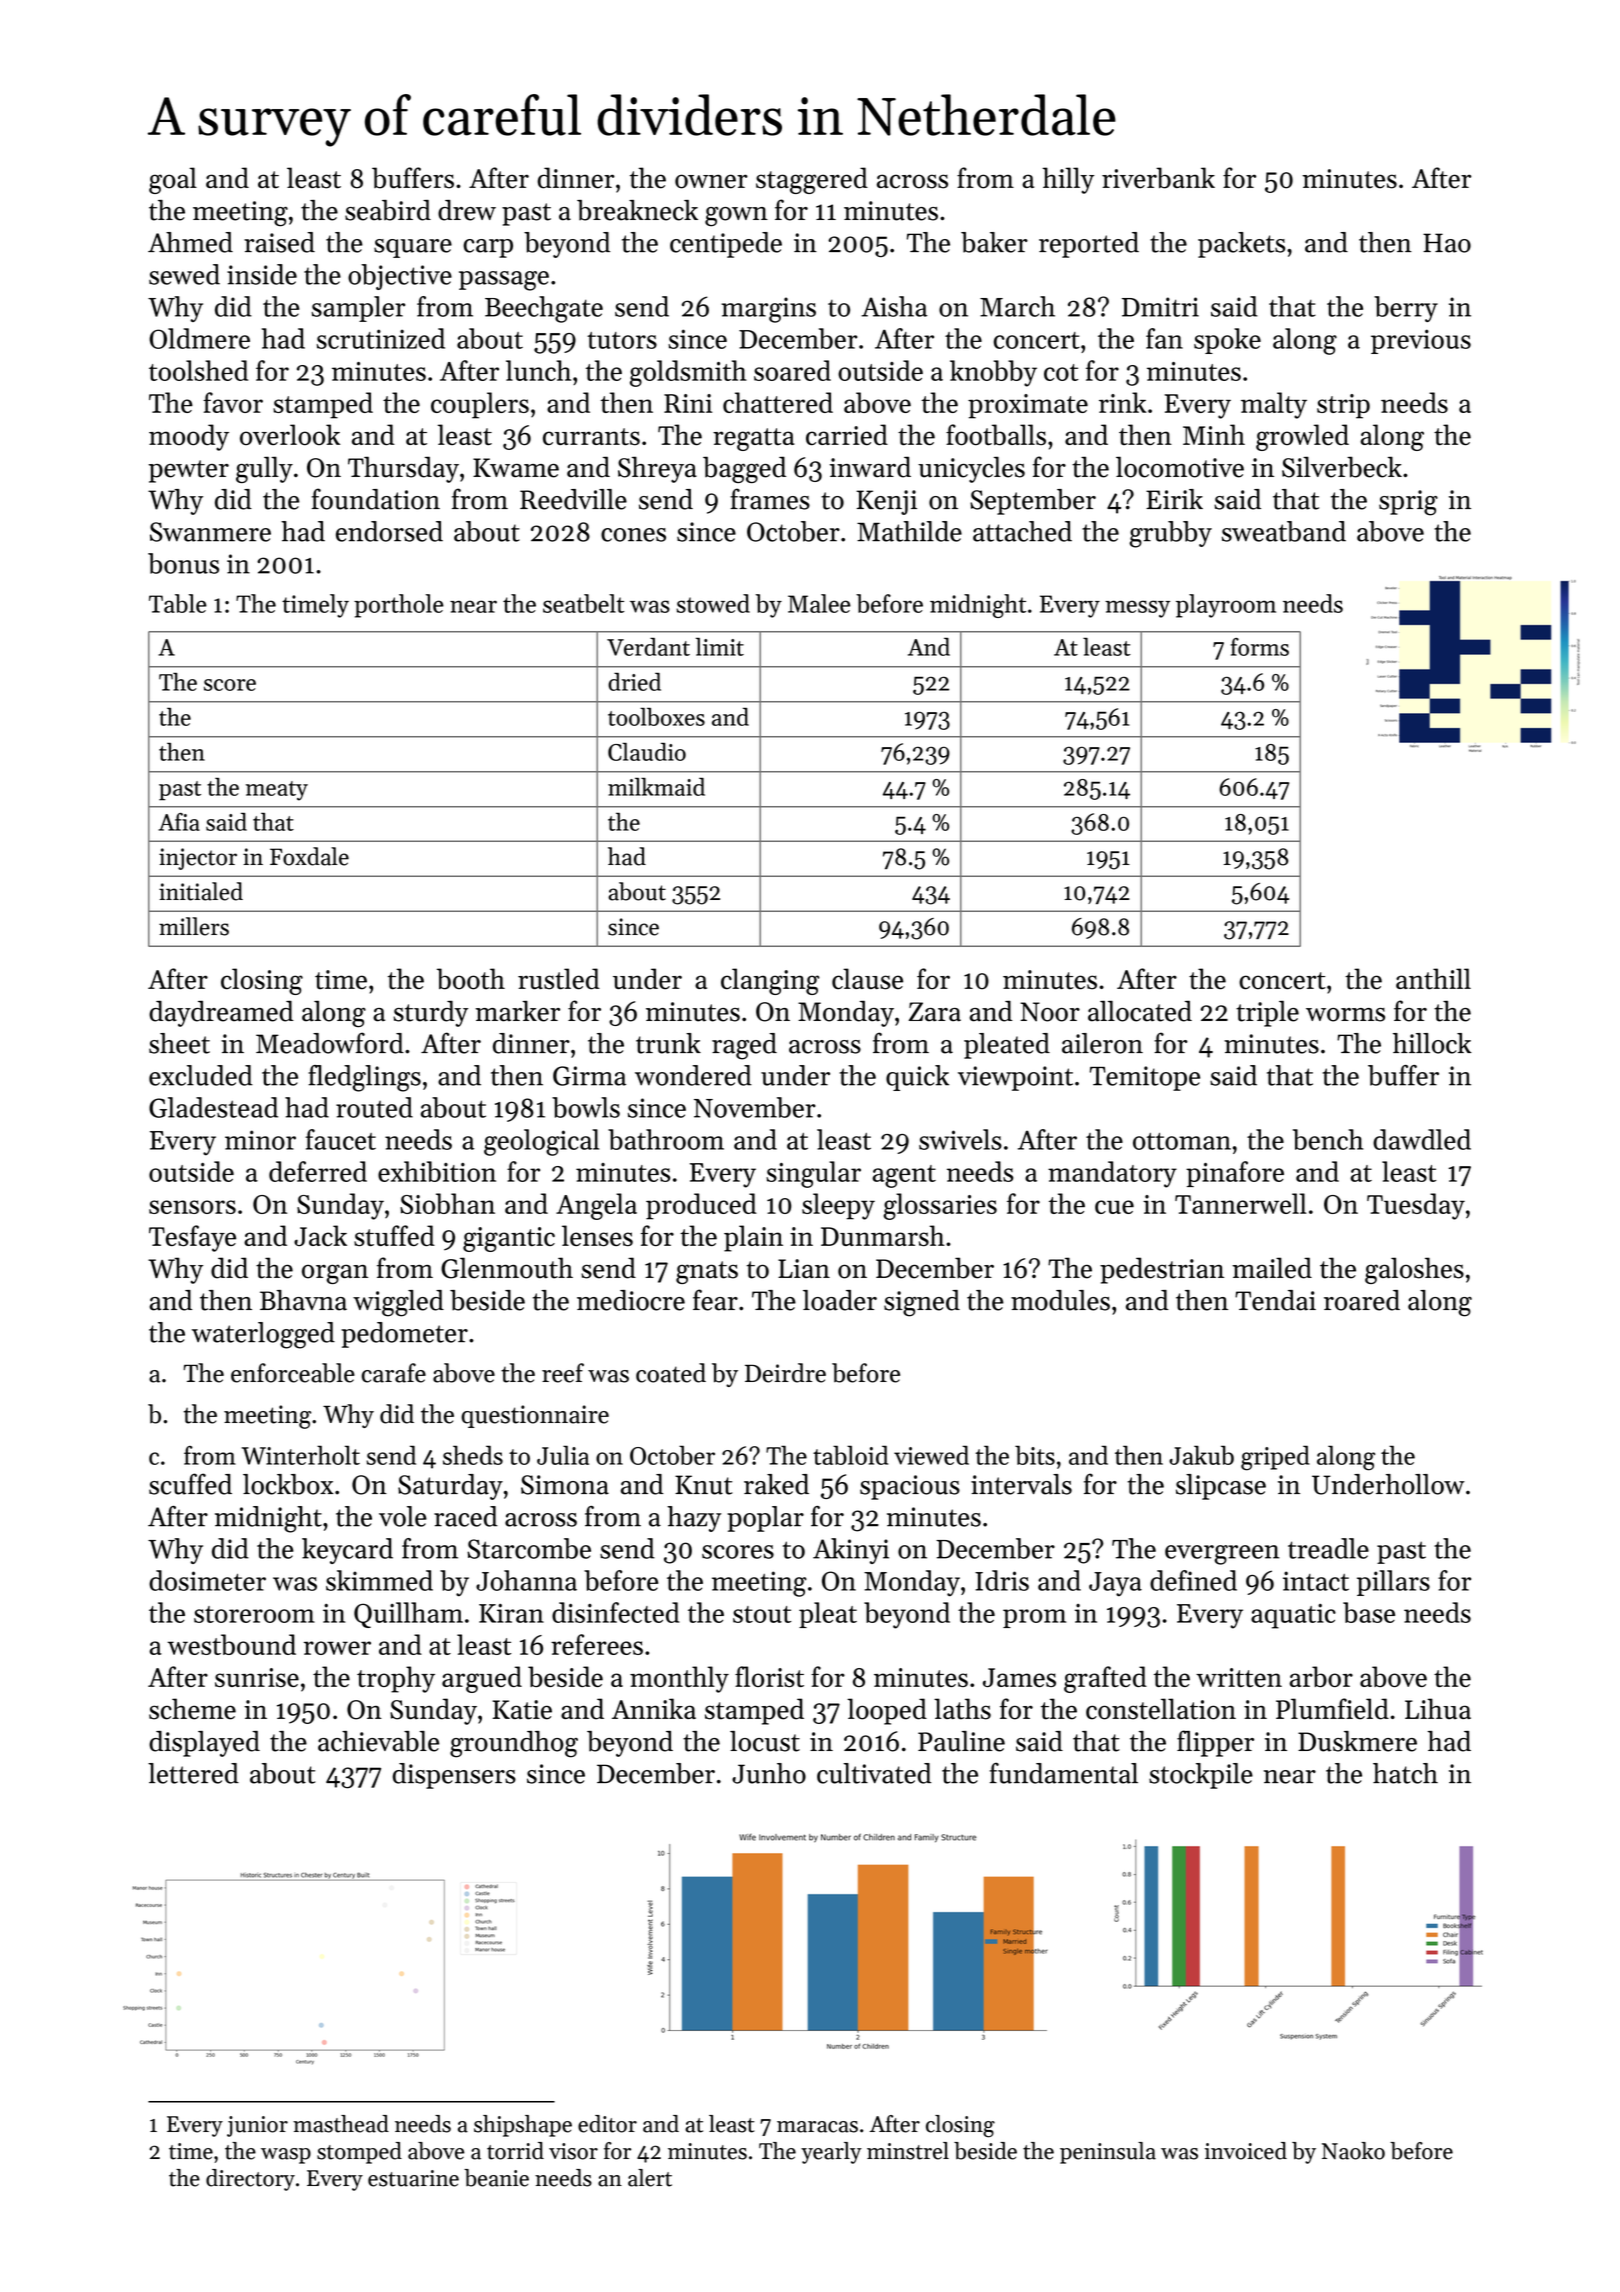 Image resolution: width=1620 pixels, height=2292 pixels. Describe the element at coordinates (1015, 1078) in the screenshot. I see `viewpoint` at that location.
